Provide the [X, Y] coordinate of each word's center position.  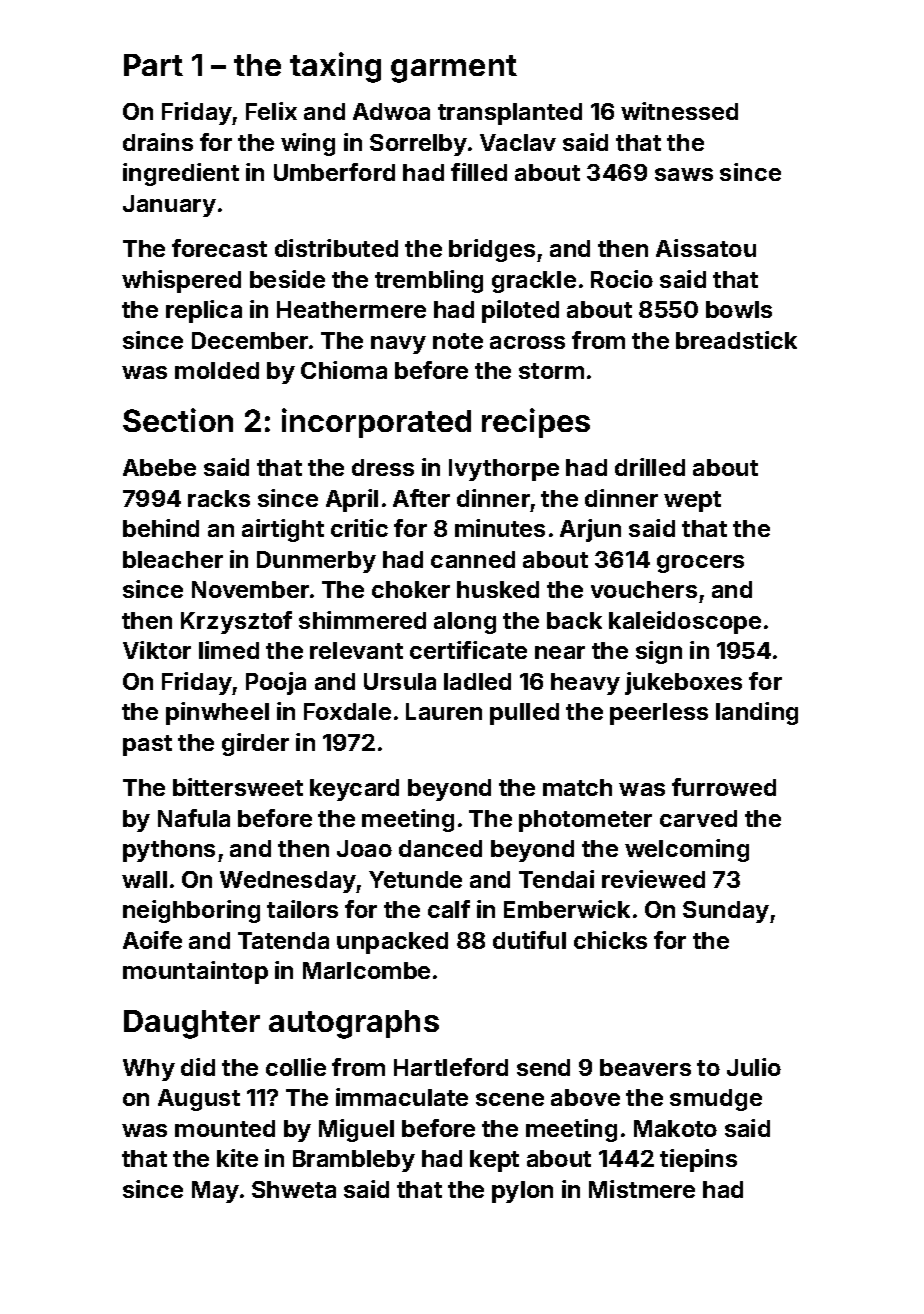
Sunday [726, 912]
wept [692, 501]
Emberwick [567, 909]
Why [149, 1070]
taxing [335, 67]
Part [153, 65]
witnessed [679, 111]
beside [287, 279]
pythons [169, 851]
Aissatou [706, 248]
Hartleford [451, 1067]
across [527, 342]
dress [383, 467]
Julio [754, 1067]
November [250, 589]
